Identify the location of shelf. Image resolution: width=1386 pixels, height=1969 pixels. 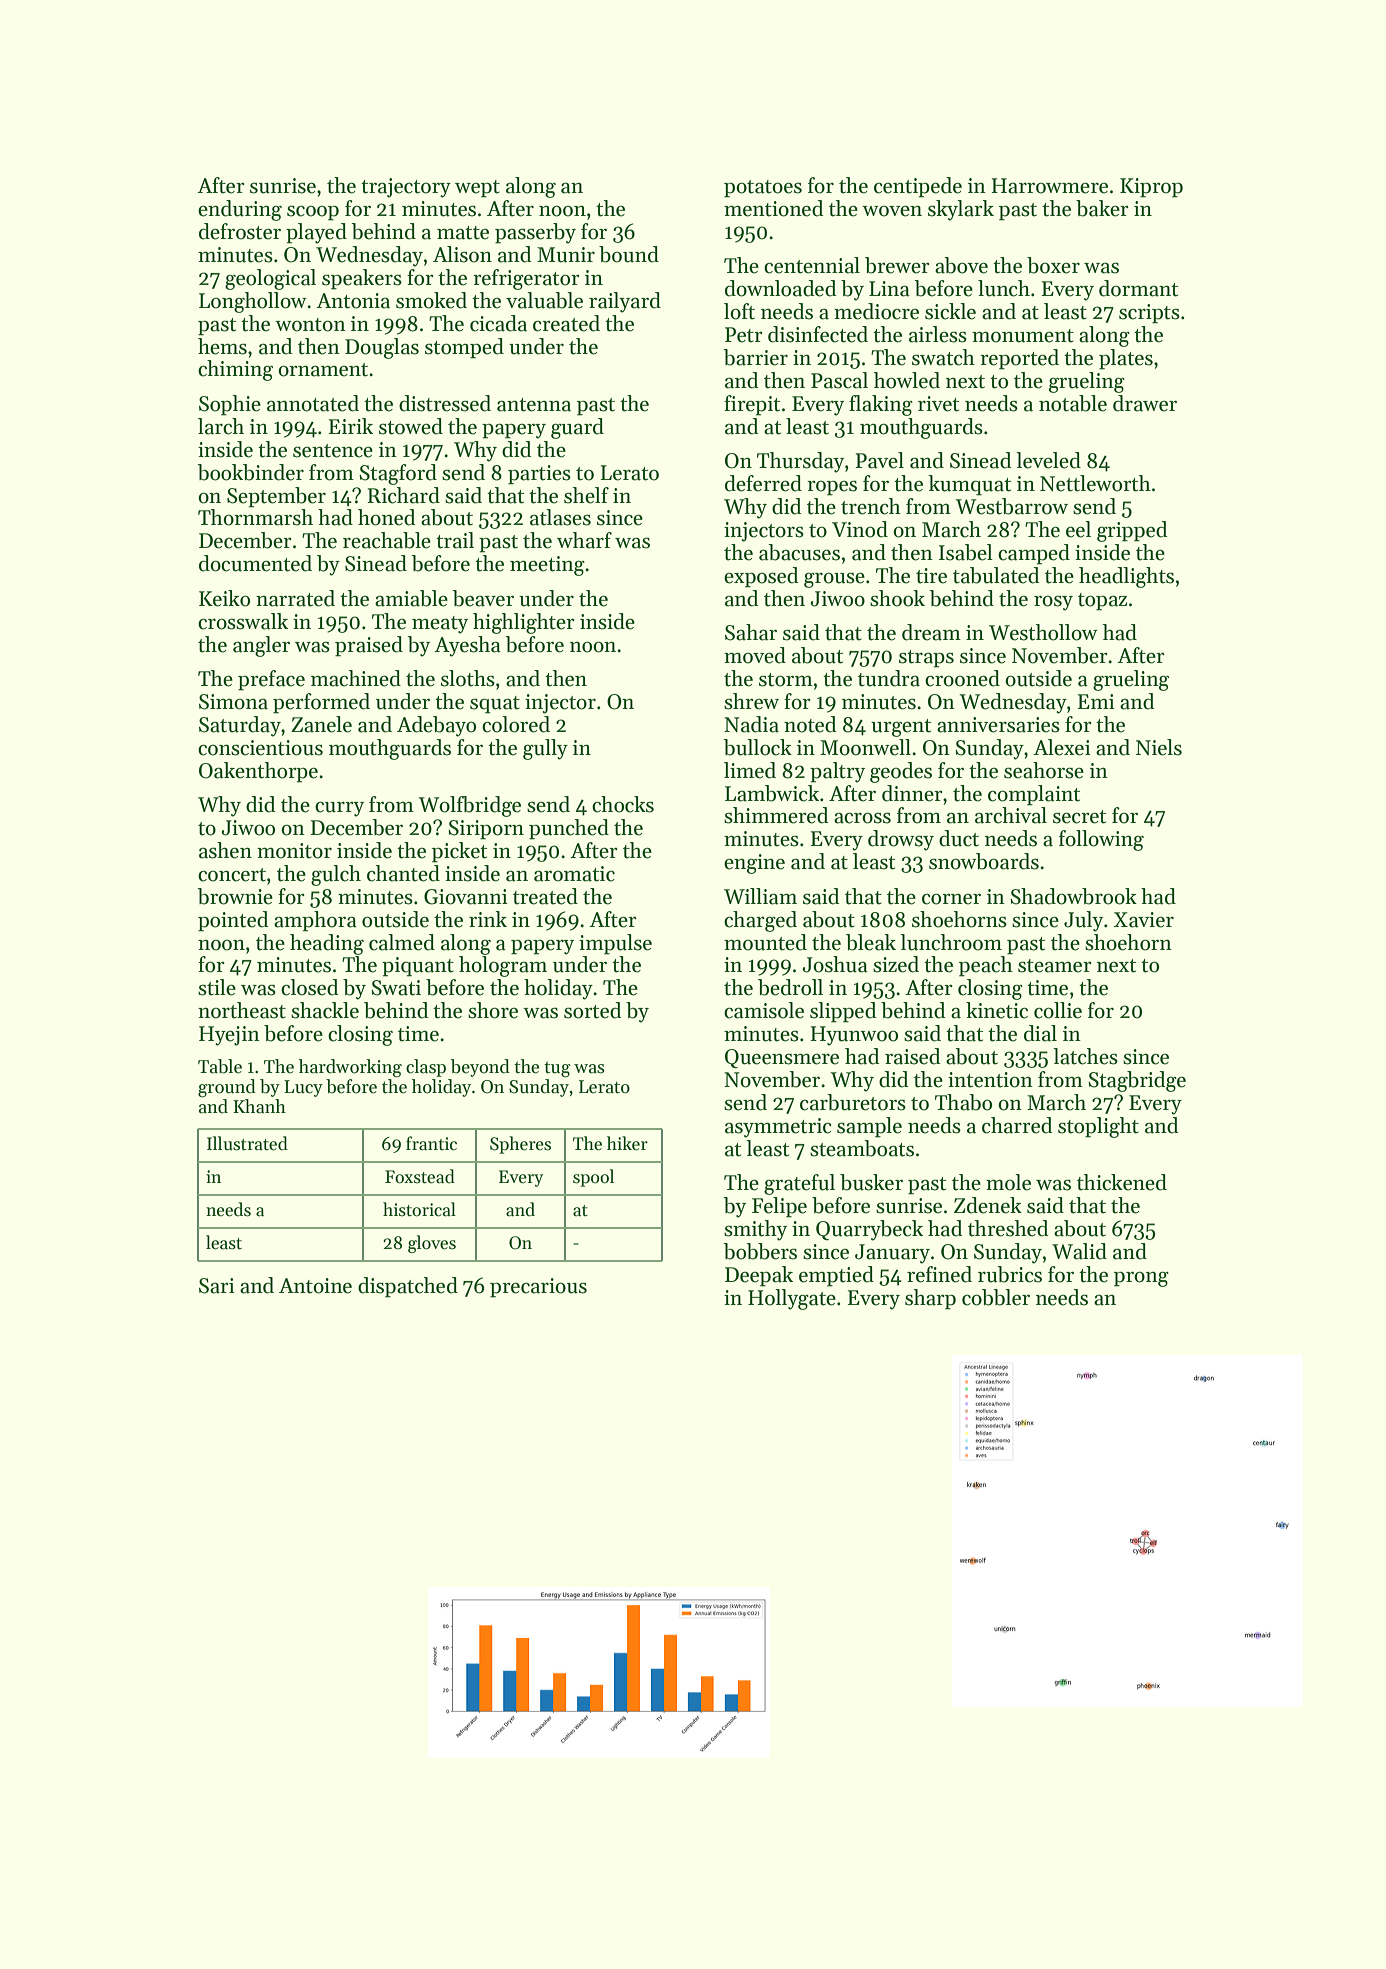
(586, 495).
